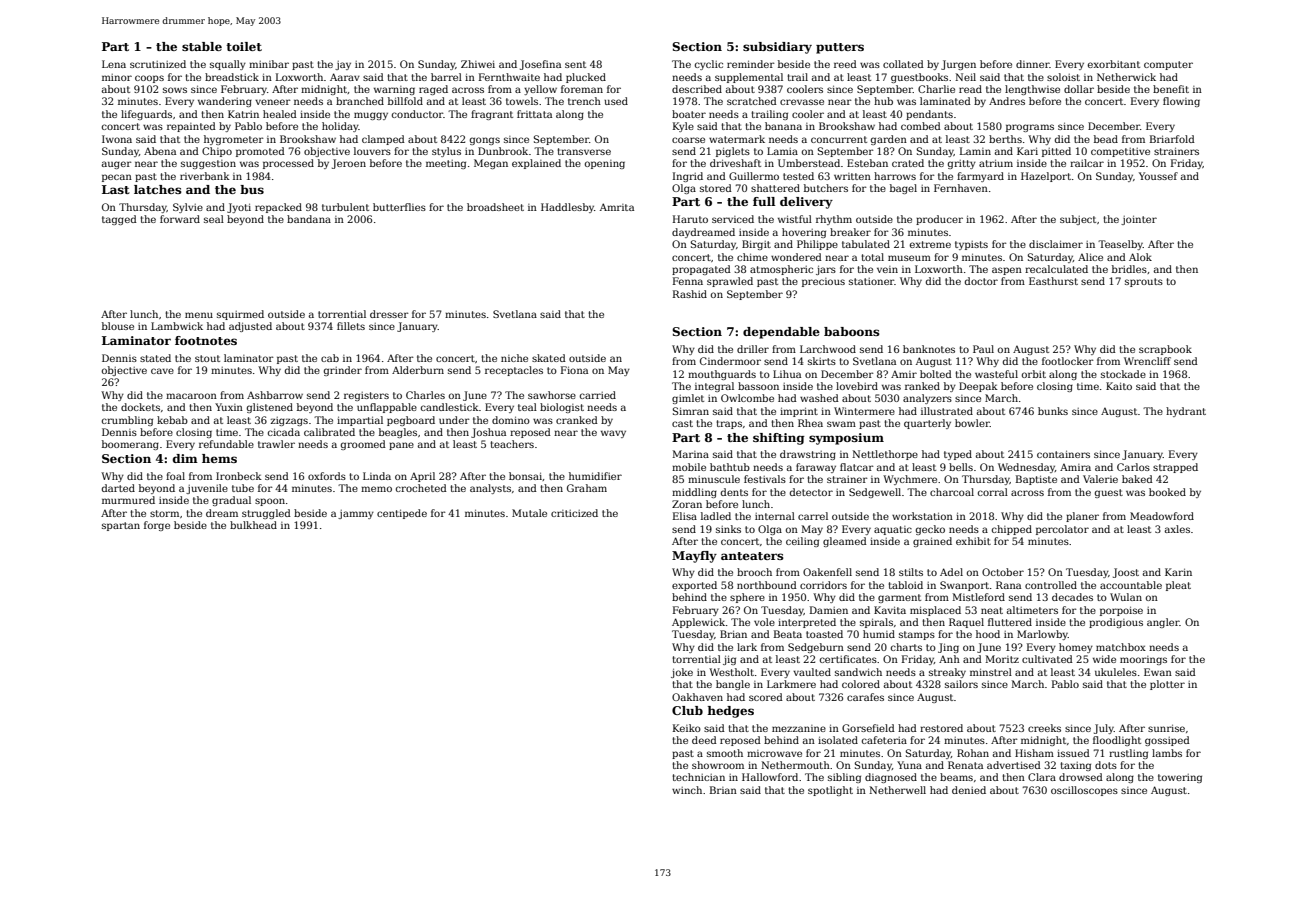 This page has width=1308, height=924. Describe the element at coordinates (777, 48) in the page. I see `subsidiary` at that location.
